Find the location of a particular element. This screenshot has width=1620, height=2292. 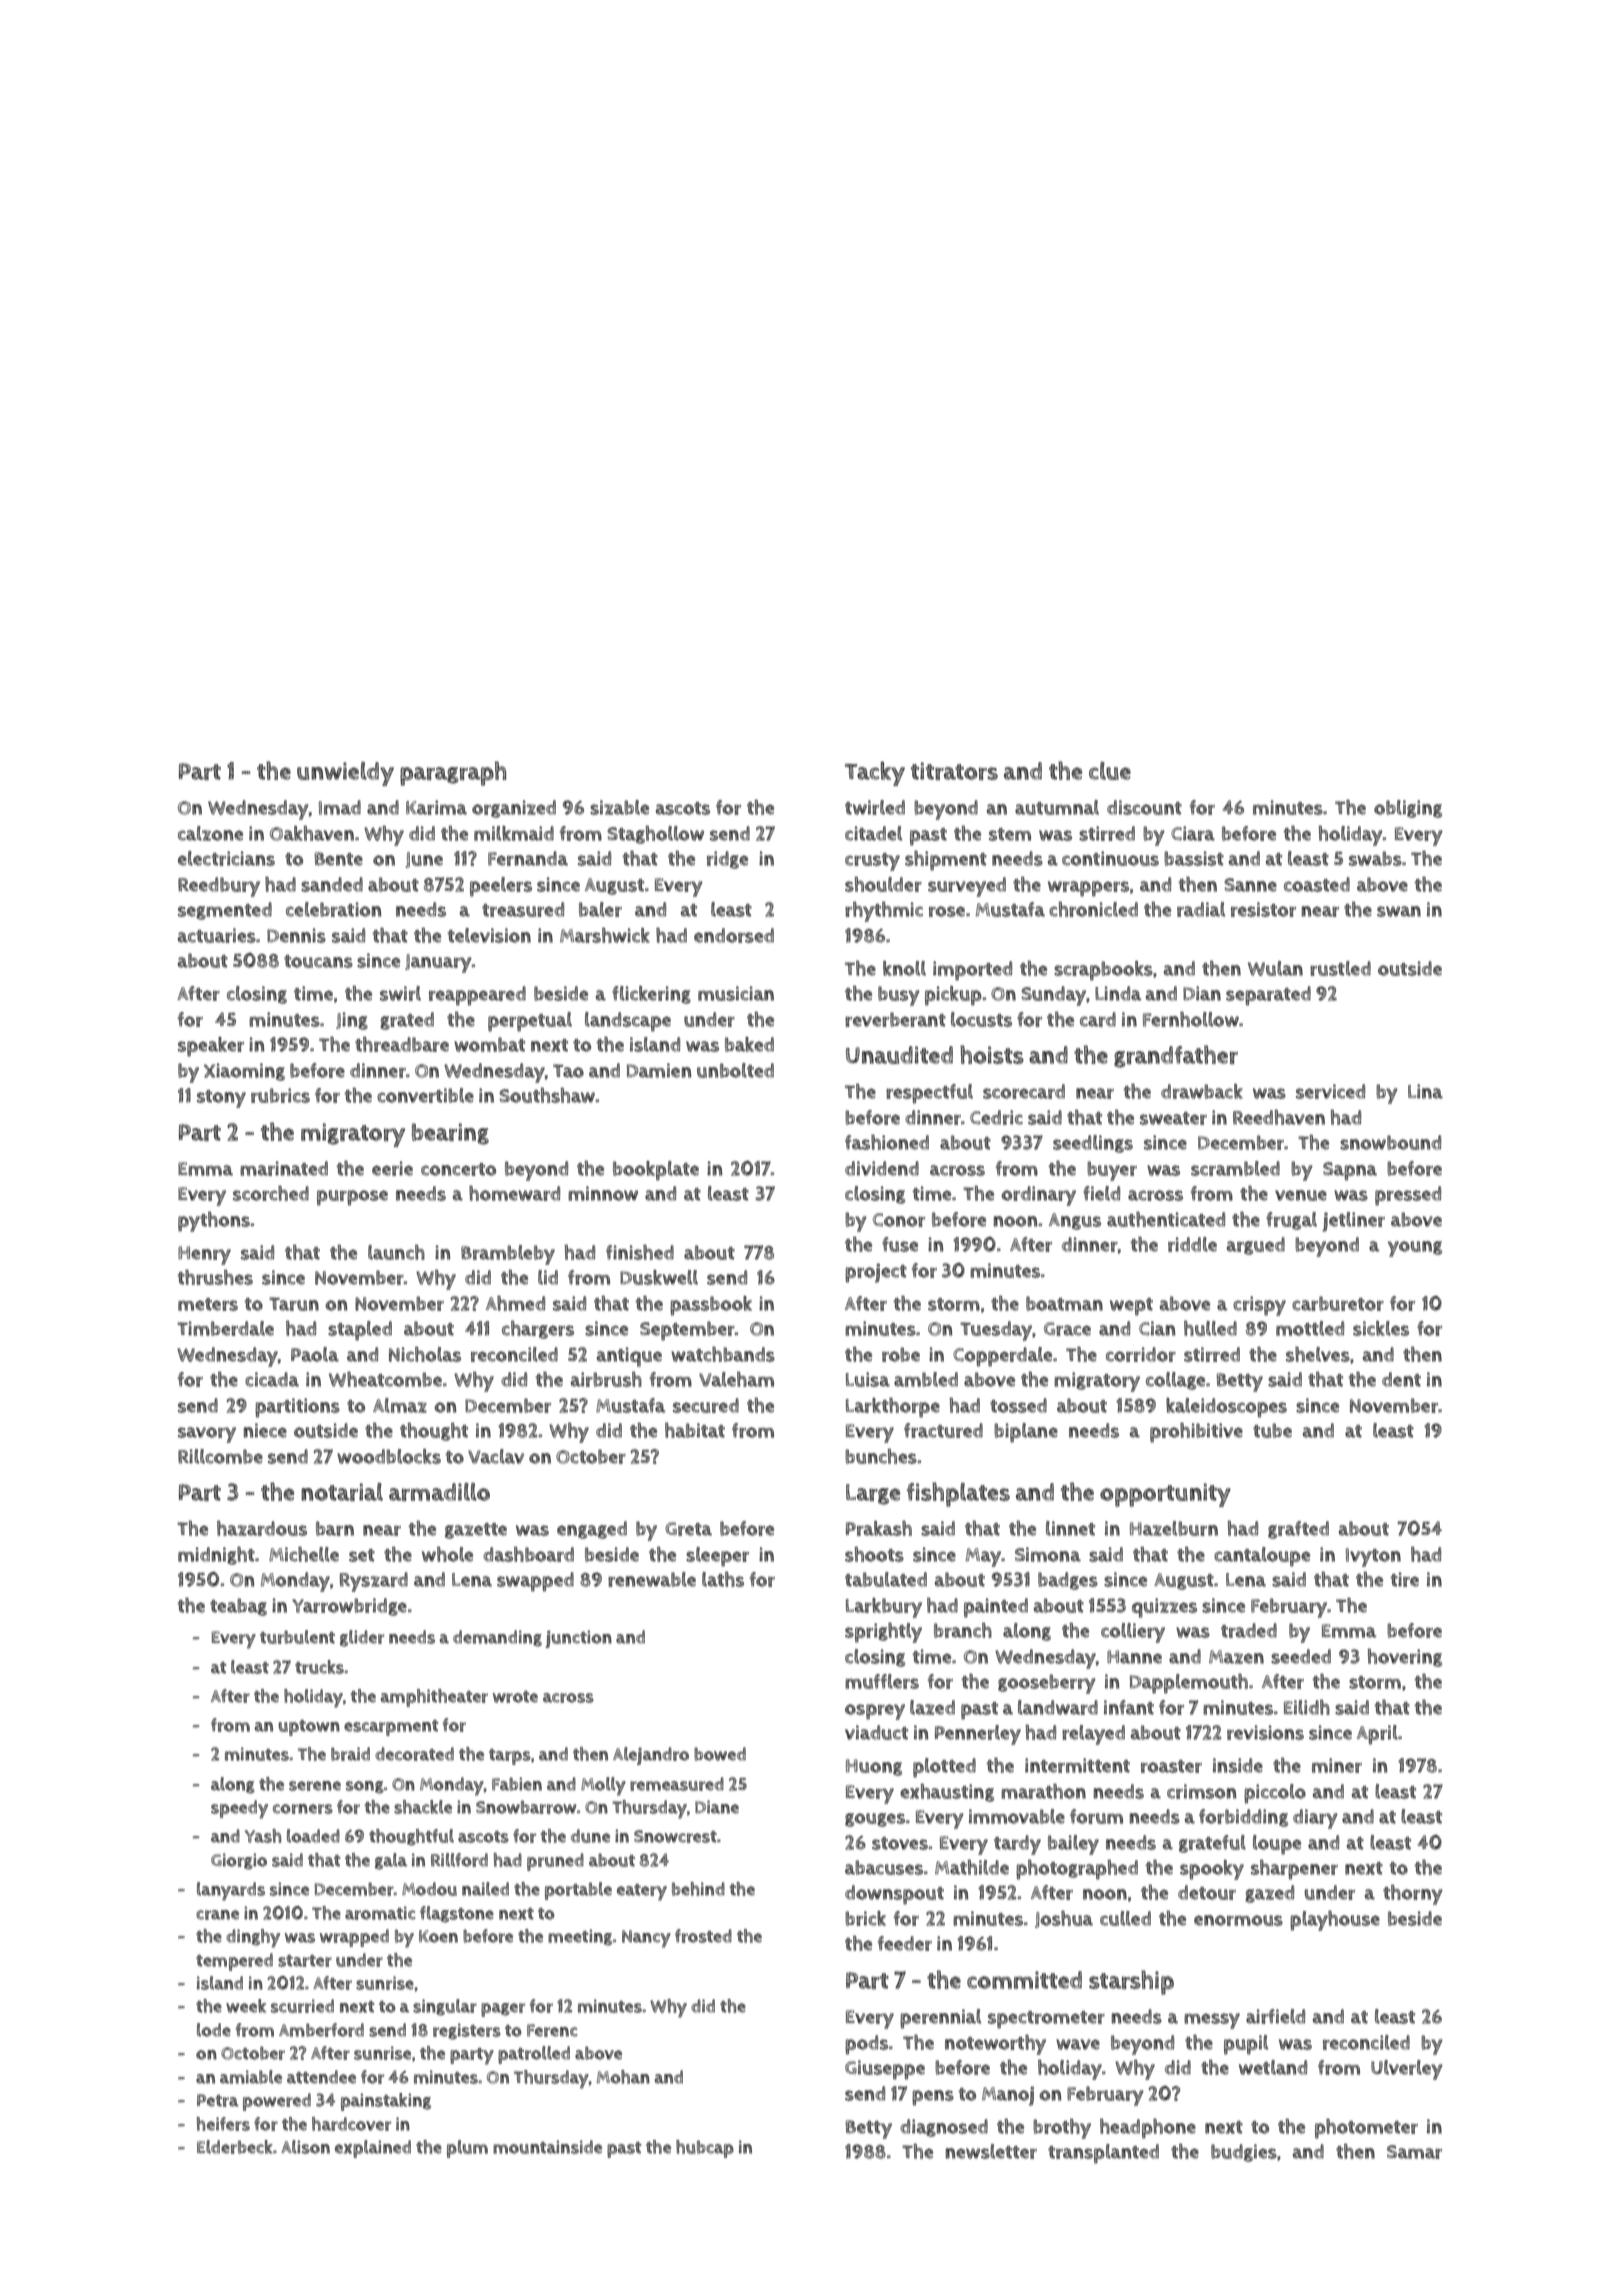

separated is located at coordinates (1268, 996).
